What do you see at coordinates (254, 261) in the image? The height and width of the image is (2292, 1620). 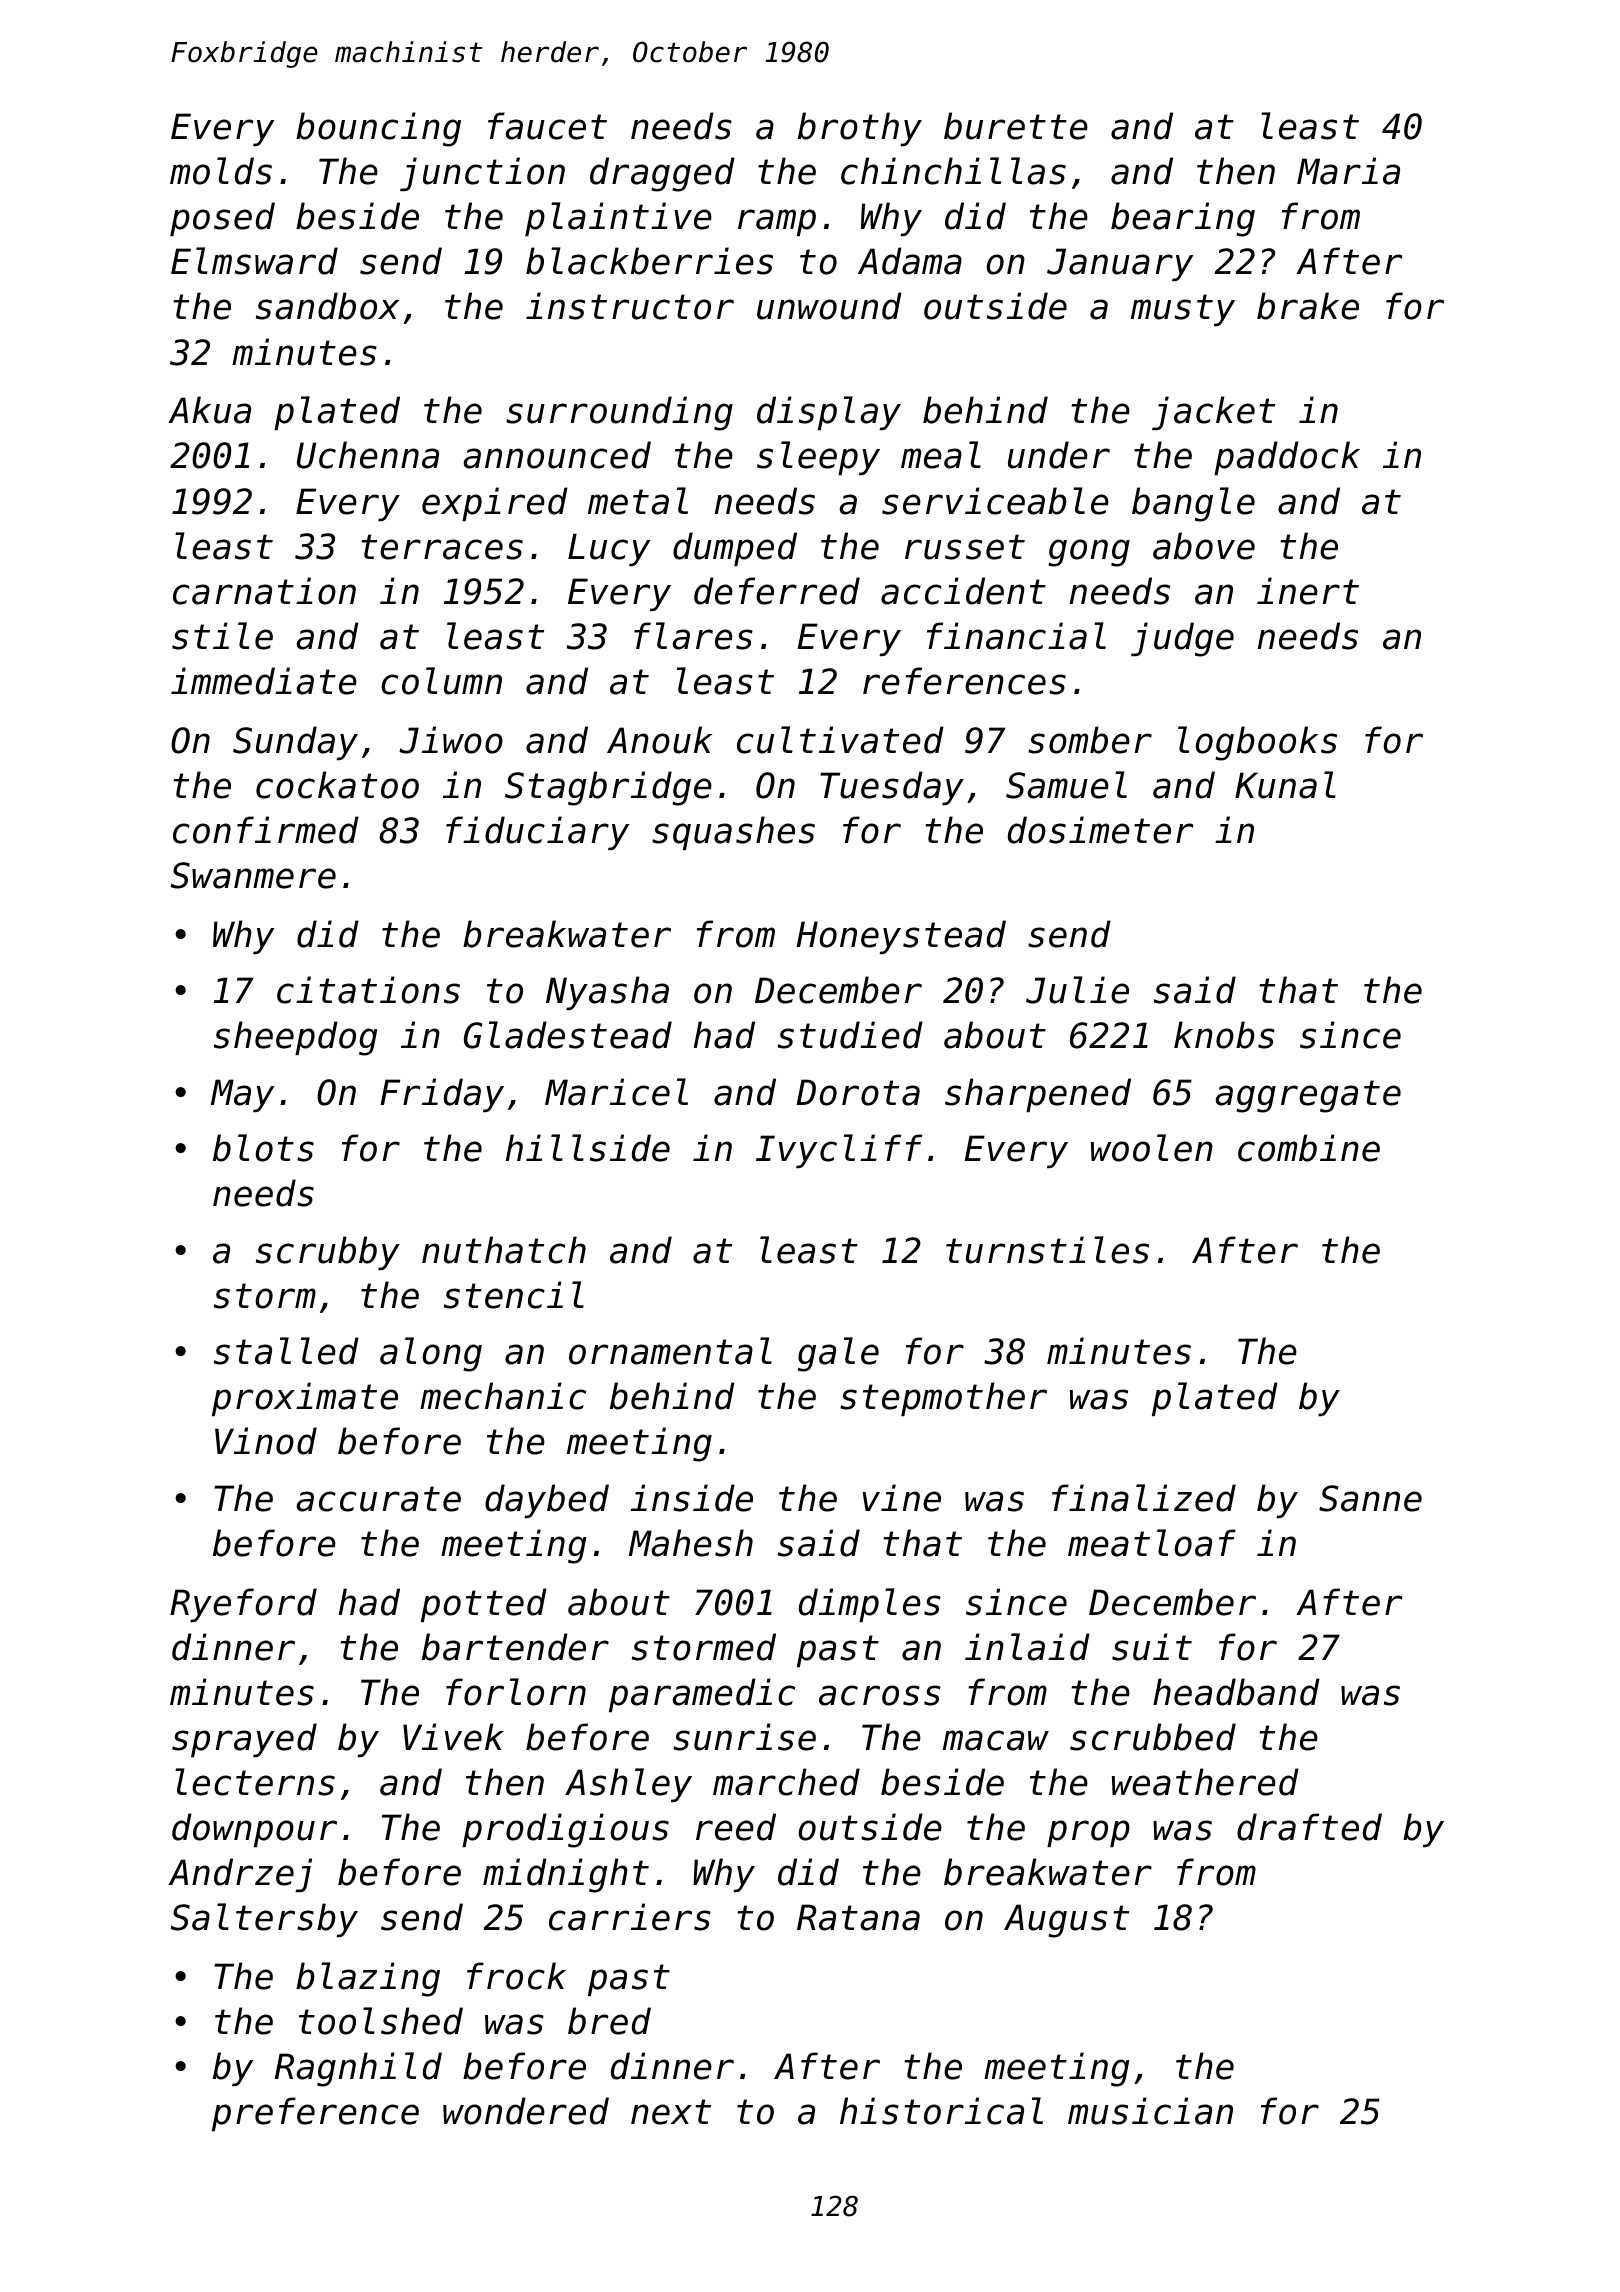 I see `Elmsward` at bounding box center [254, 261].
